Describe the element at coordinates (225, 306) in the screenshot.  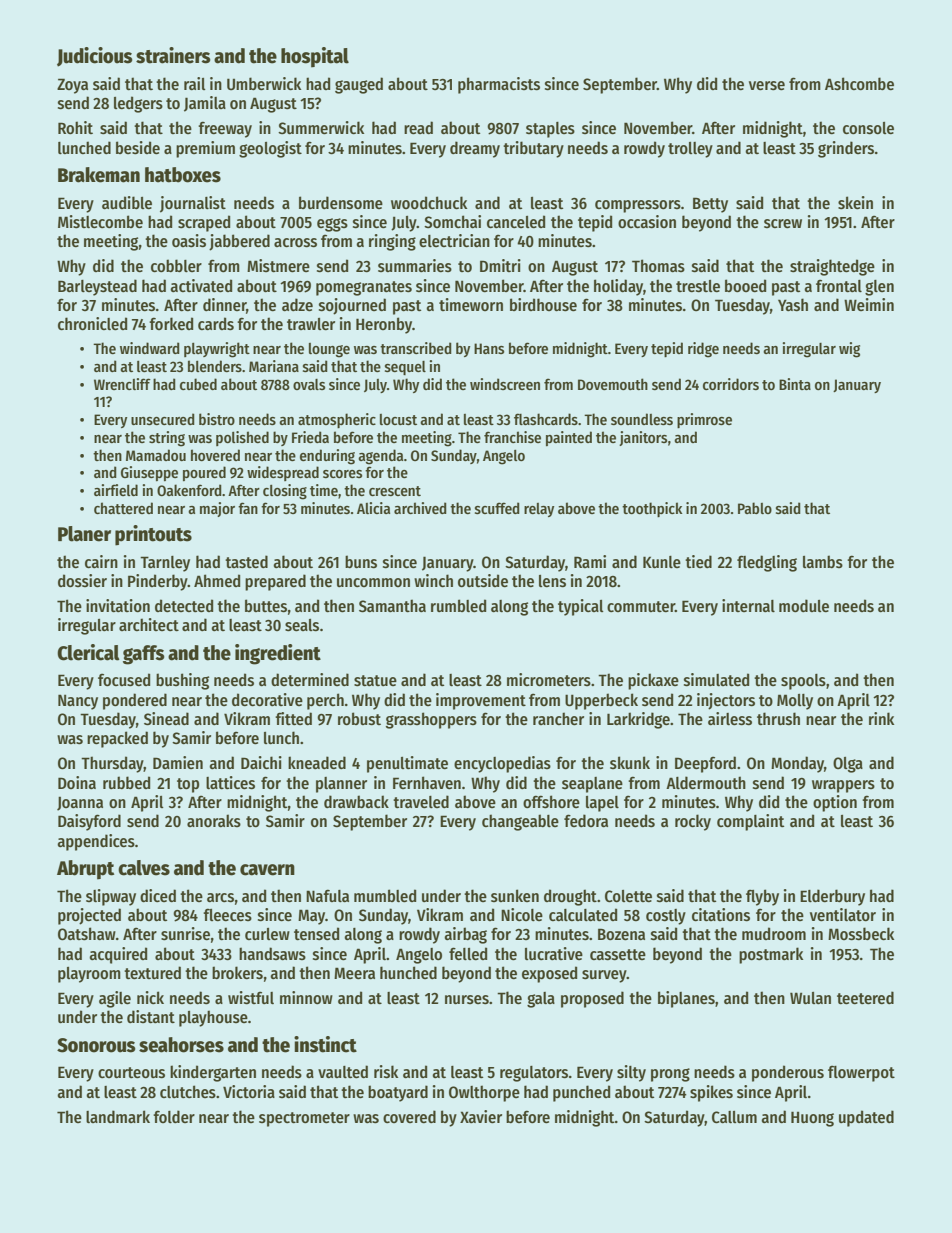
I see `dinner` at that location.
